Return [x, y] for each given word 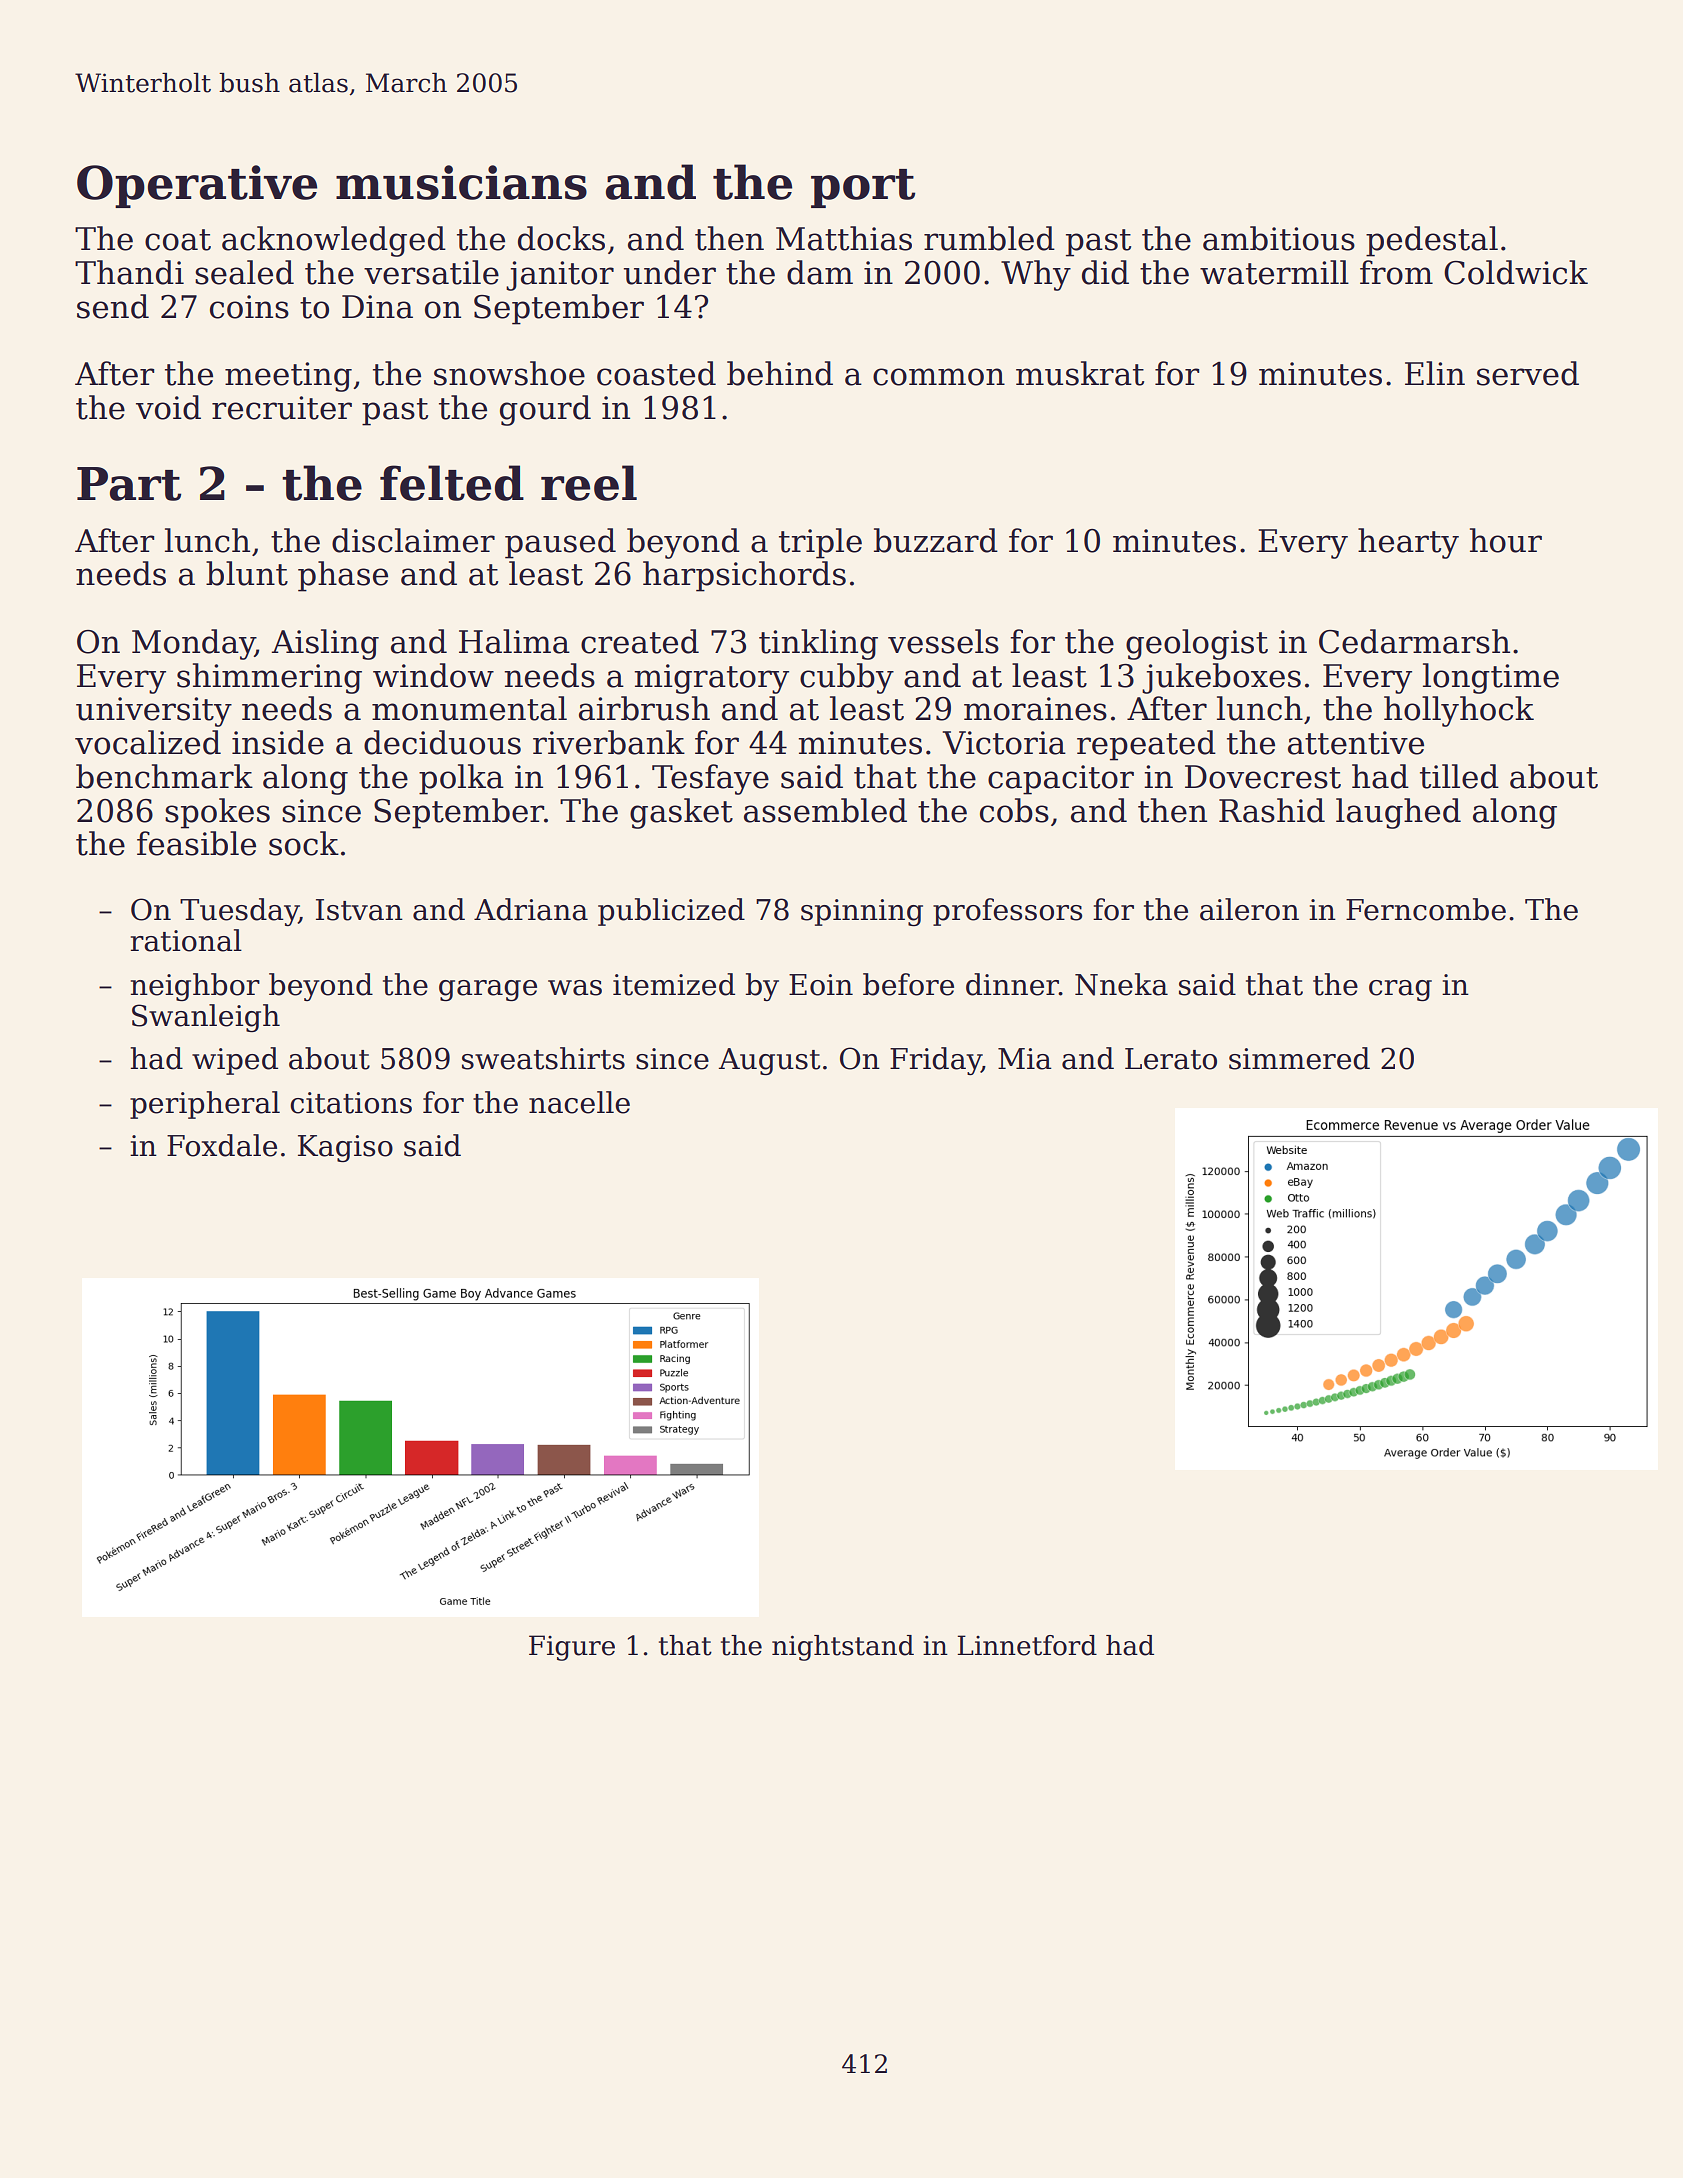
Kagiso [345, 1148]
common [939, 377]
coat [178, 240]
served [1528, 373]
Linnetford [1027, 1645]
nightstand [843, 1648]
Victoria [1004, 743]
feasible [196, 843]
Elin [1435, 373]
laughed [1398, 813]
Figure [572, 1648]
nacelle [579, 1102]
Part [129, 484]
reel [589, 483]
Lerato [1171, 1059]
